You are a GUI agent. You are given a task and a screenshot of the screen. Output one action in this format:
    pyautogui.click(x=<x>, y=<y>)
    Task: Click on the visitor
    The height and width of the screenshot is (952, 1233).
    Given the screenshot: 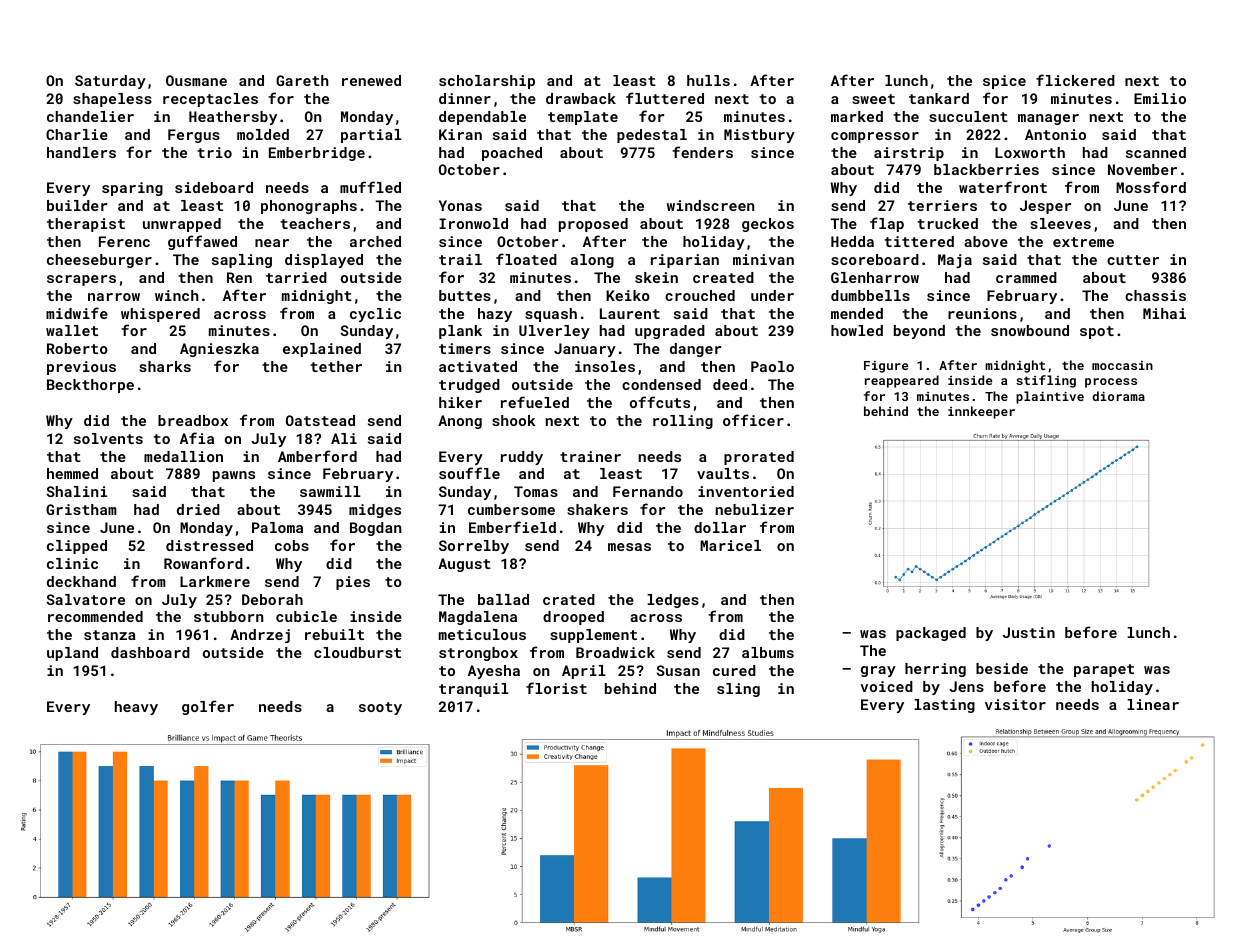 What is the action you would take?
    pyautogui.click(x=1015, y=704)
